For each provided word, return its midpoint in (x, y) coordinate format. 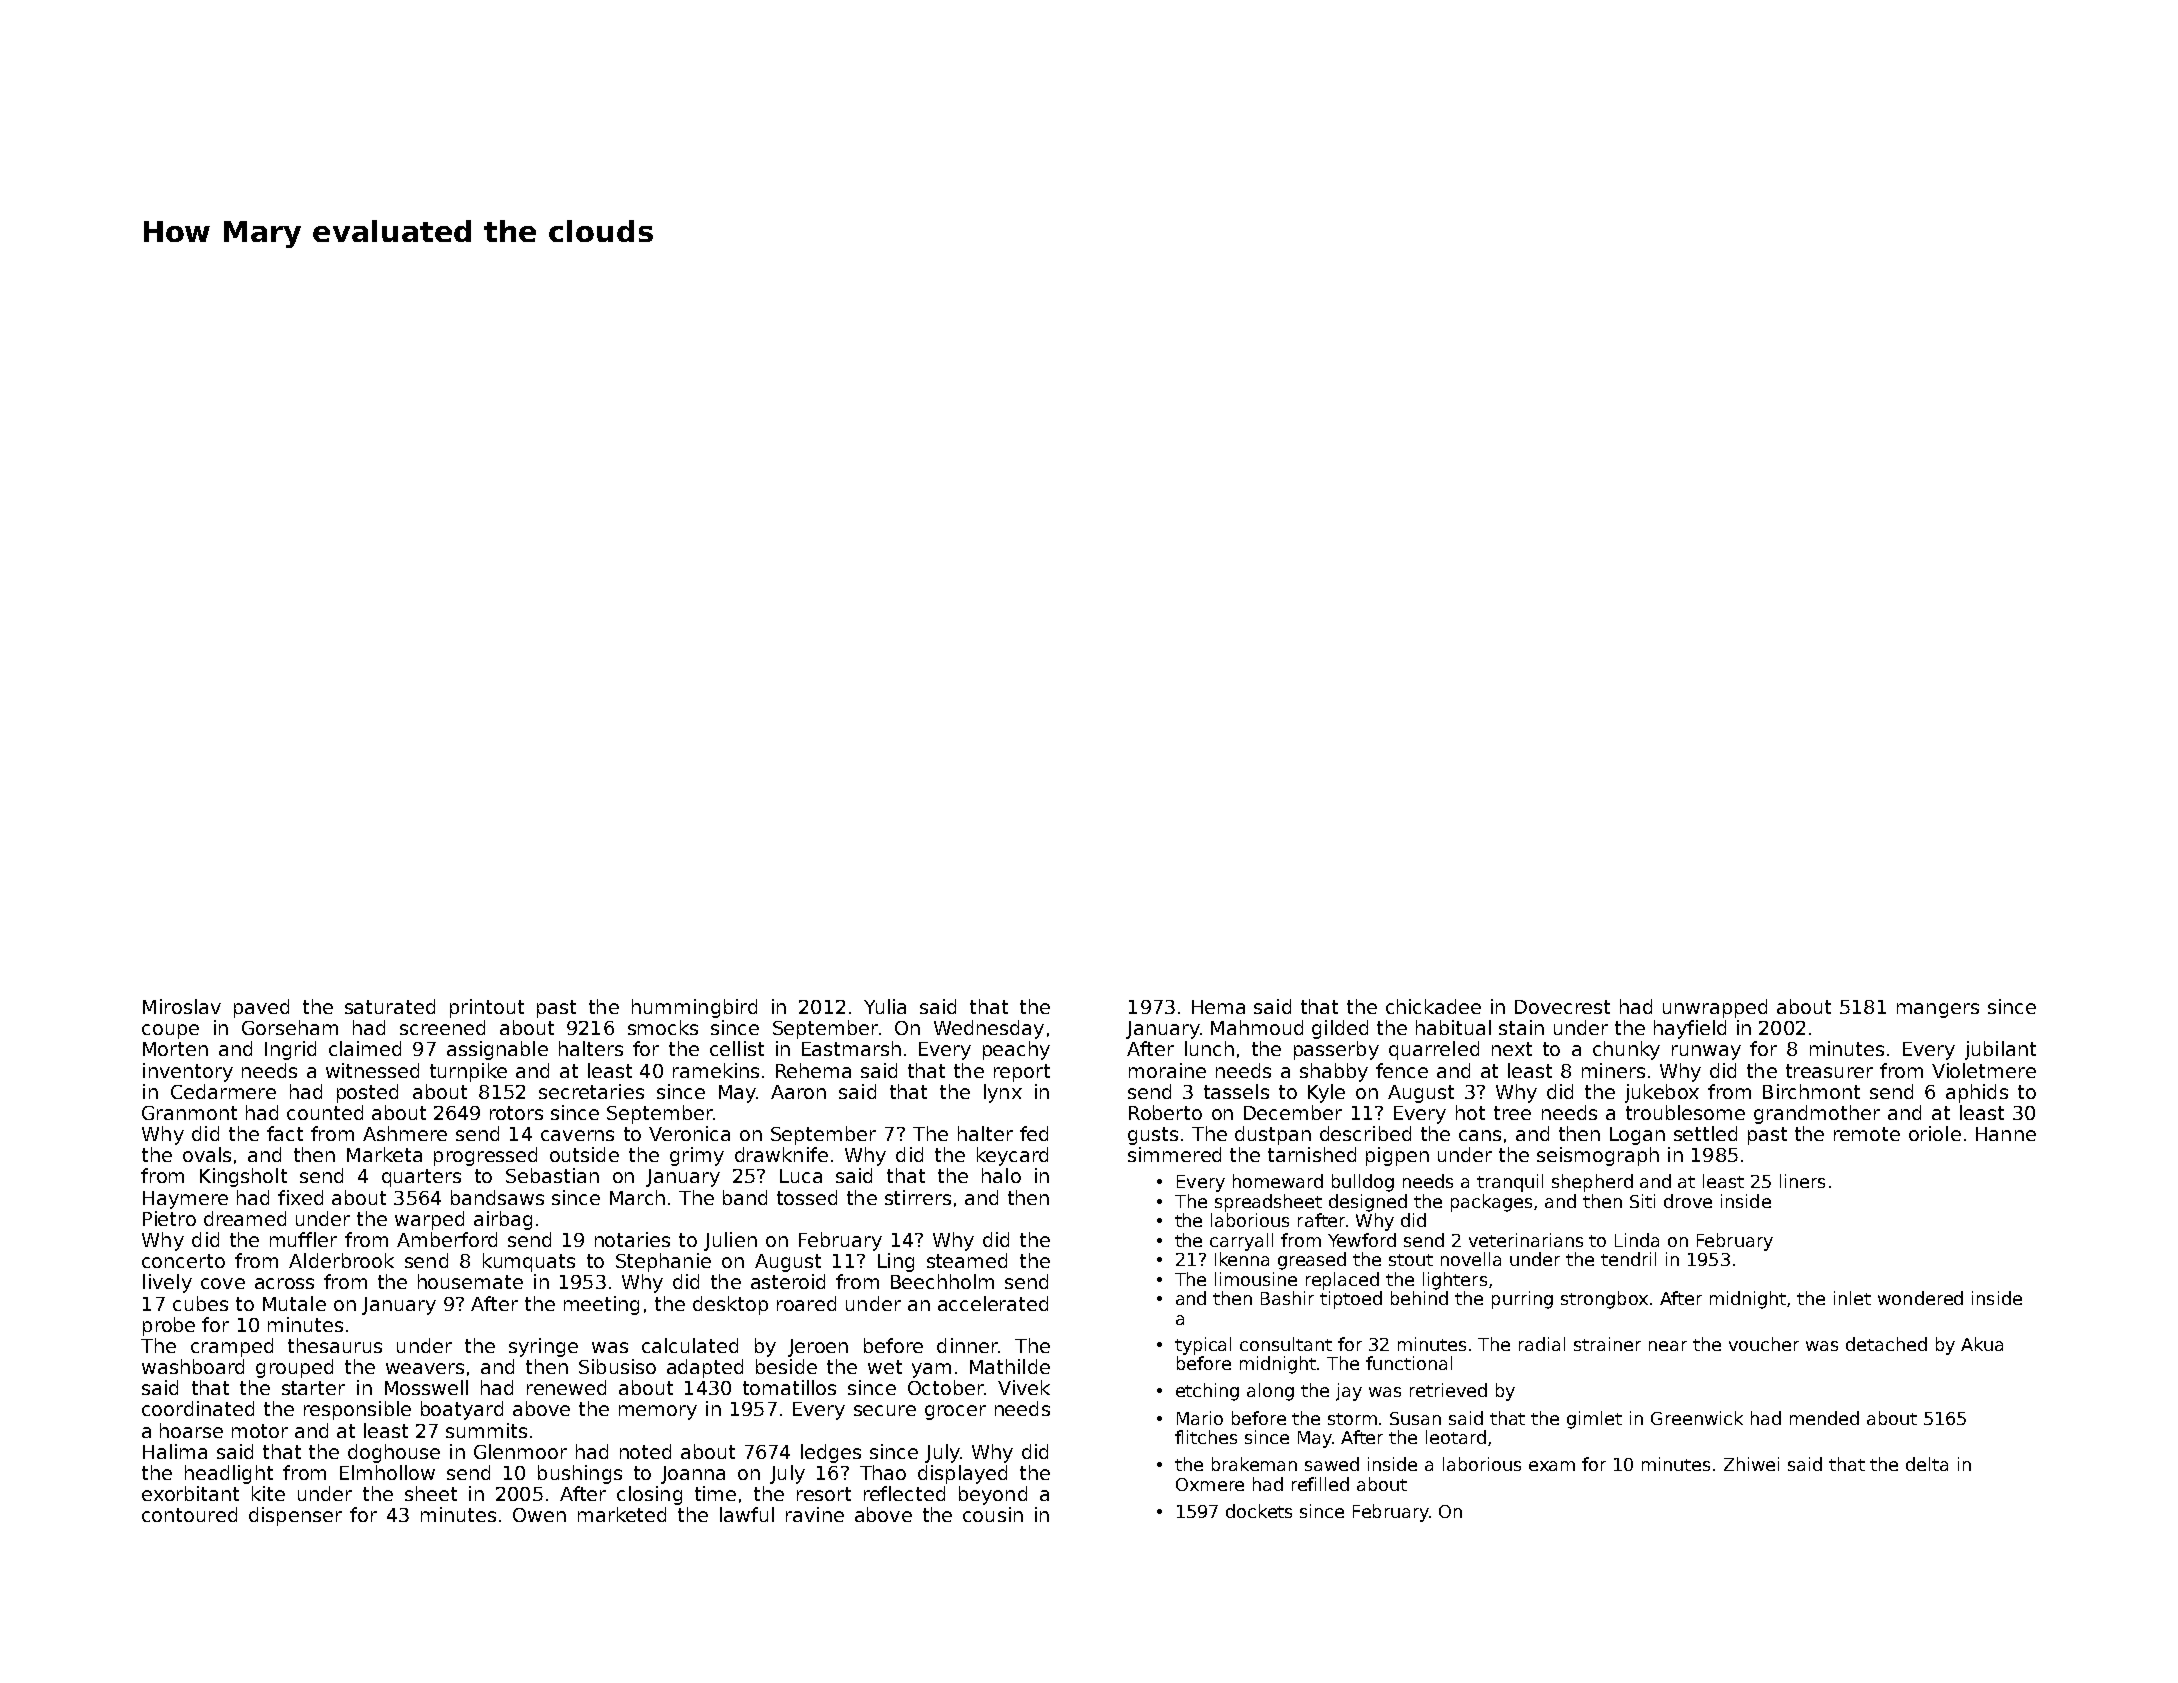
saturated (390, 1006)
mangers (1938, 1010)
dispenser (295, 1516)
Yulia (885, 1006)
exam (1552, 1466)
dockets (1259, 1511)
